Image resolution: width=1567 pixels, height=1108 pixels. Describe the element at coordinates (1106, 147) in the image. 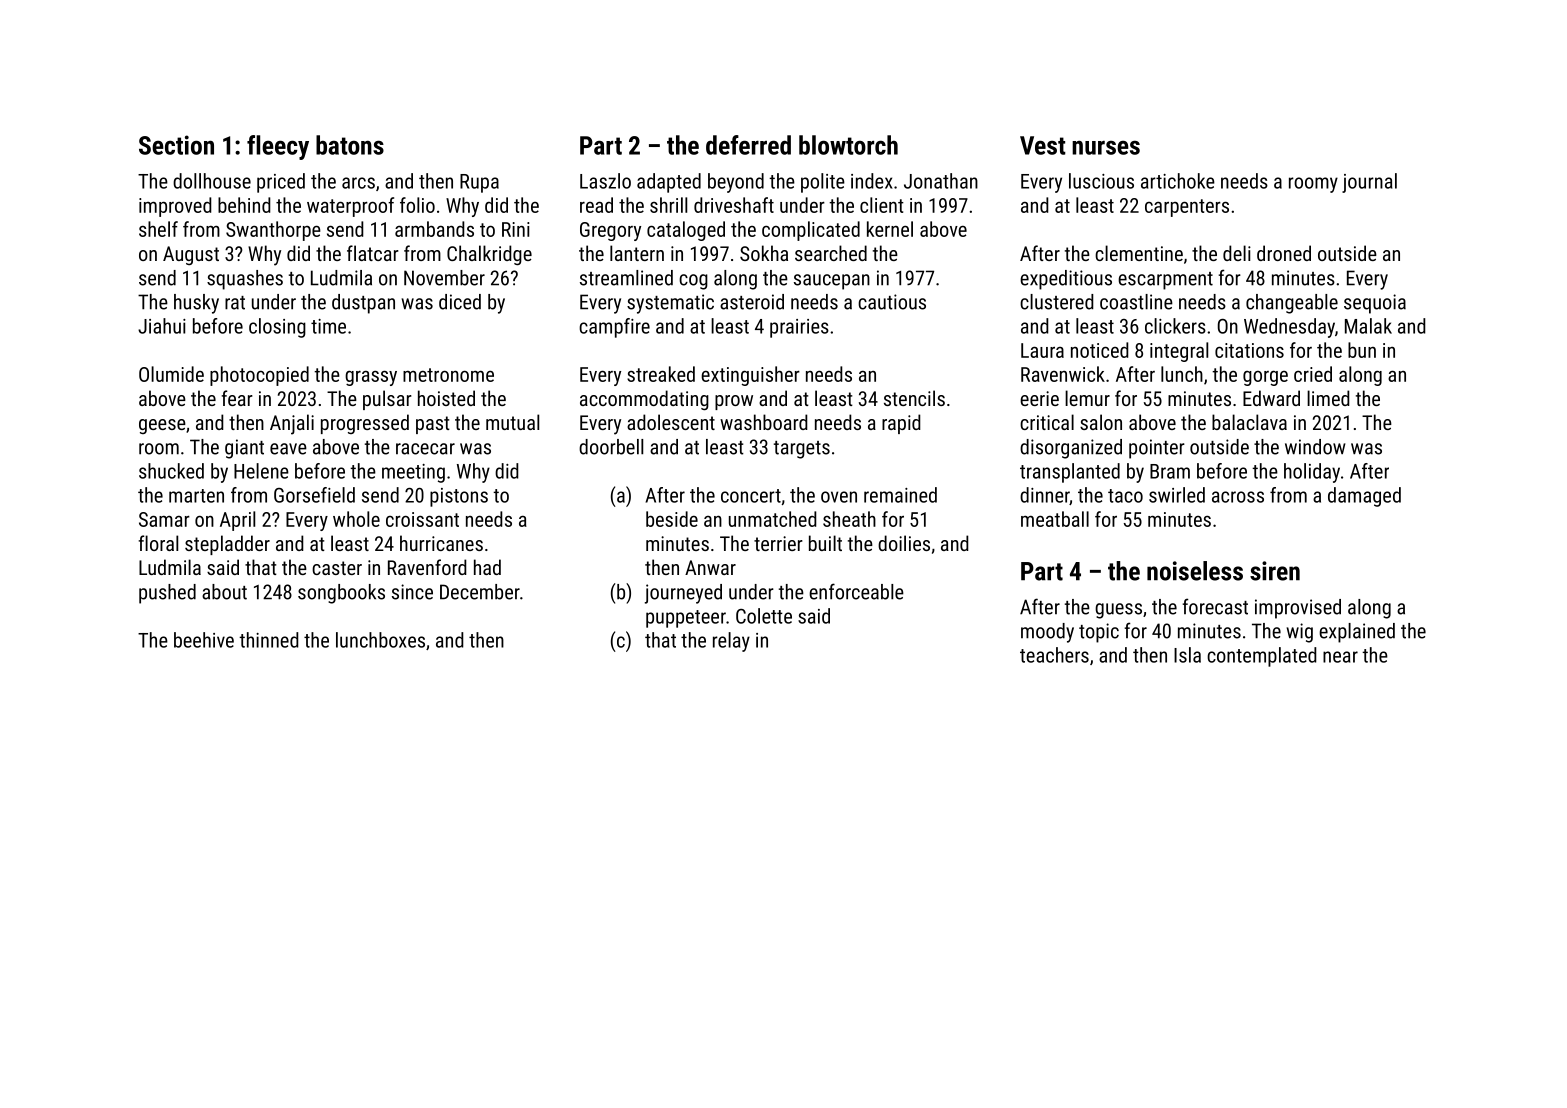

I see `nurses` at that location.
